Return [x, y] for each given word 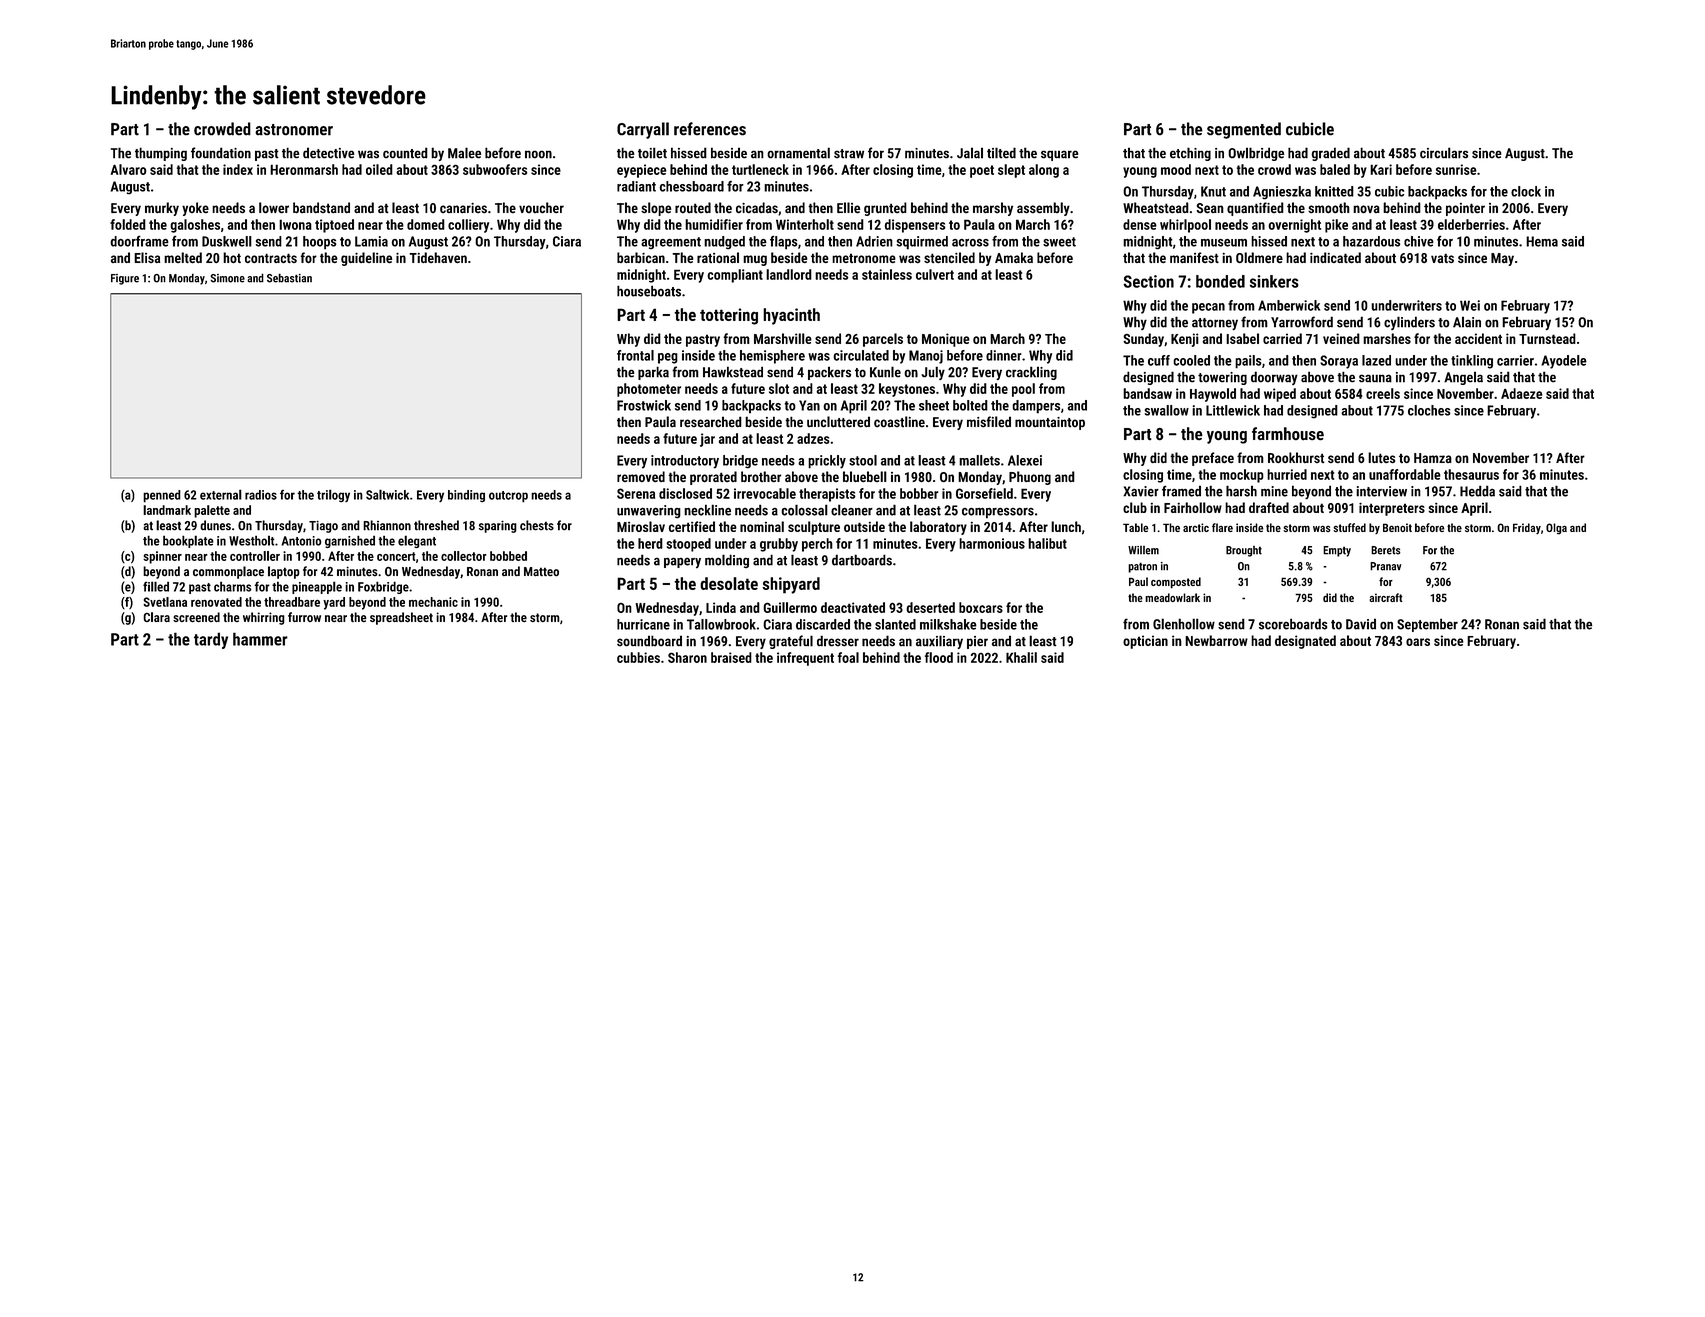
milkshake [948, 624]
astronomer [294, 130]
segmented [1244, 130]
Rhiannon [387, 525]
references [710, 129]
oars [1418, 642]
